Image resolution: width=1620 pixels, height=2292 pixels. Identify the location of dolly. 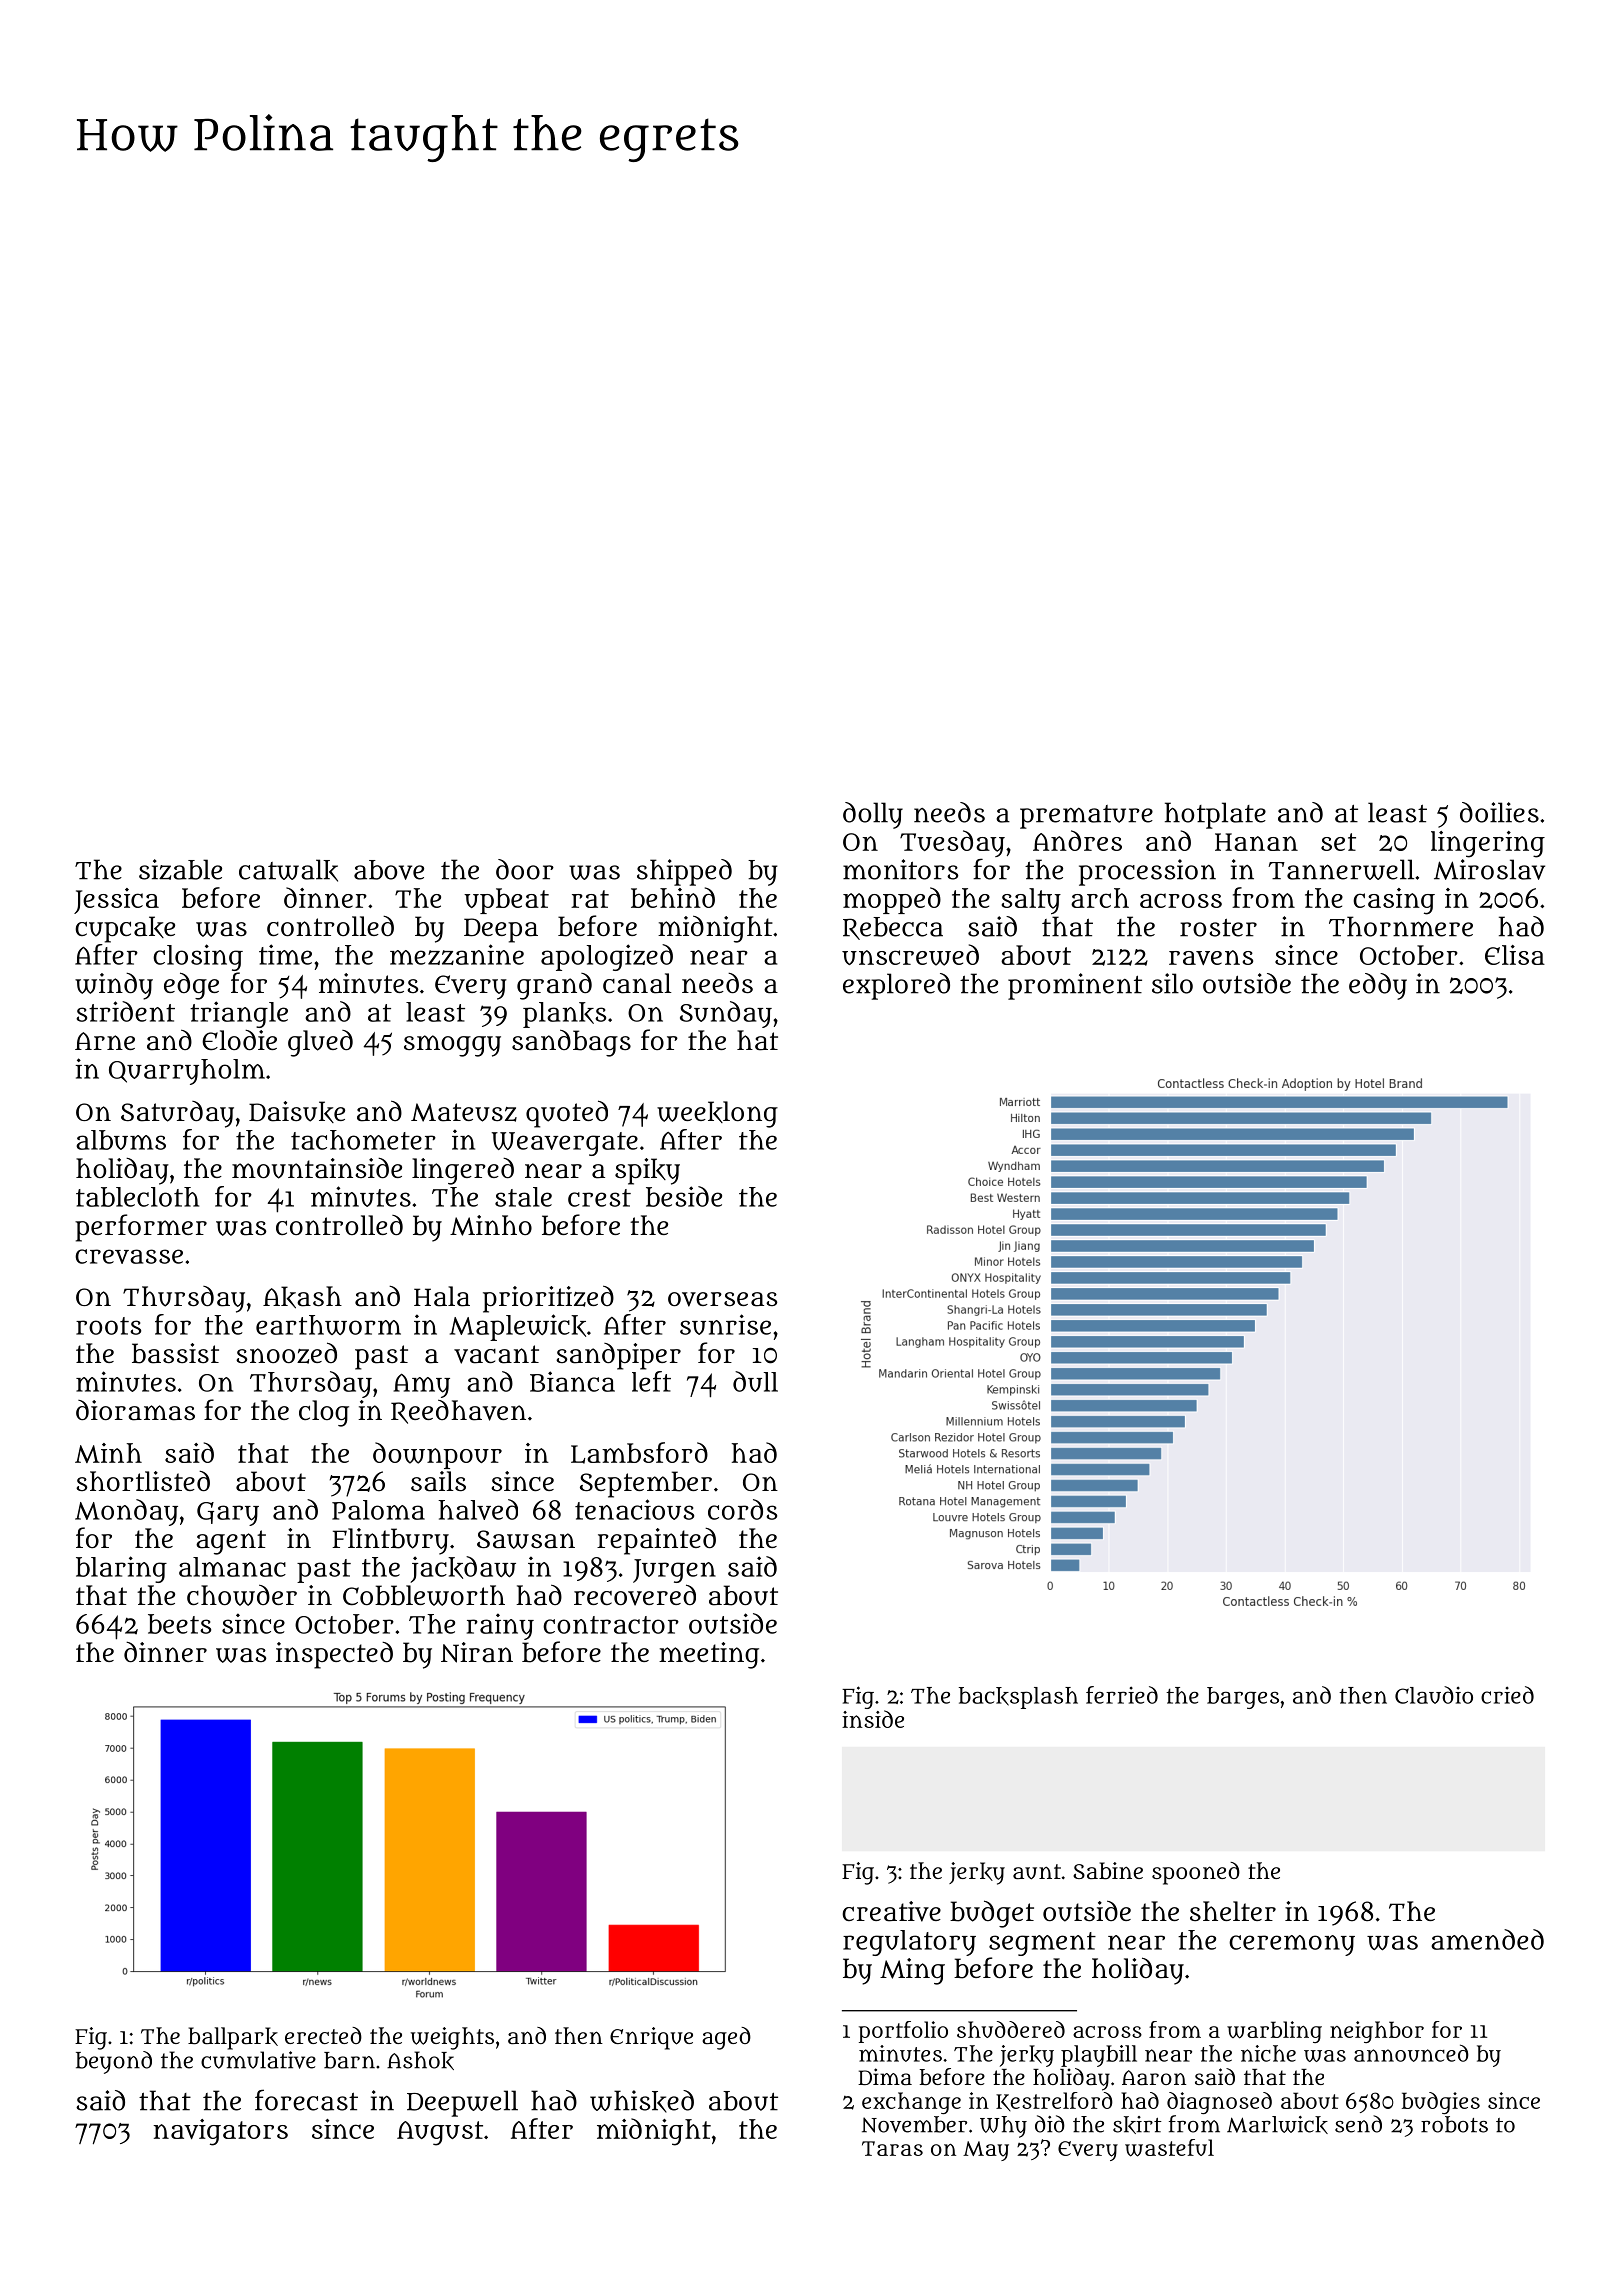
(873, 815).
